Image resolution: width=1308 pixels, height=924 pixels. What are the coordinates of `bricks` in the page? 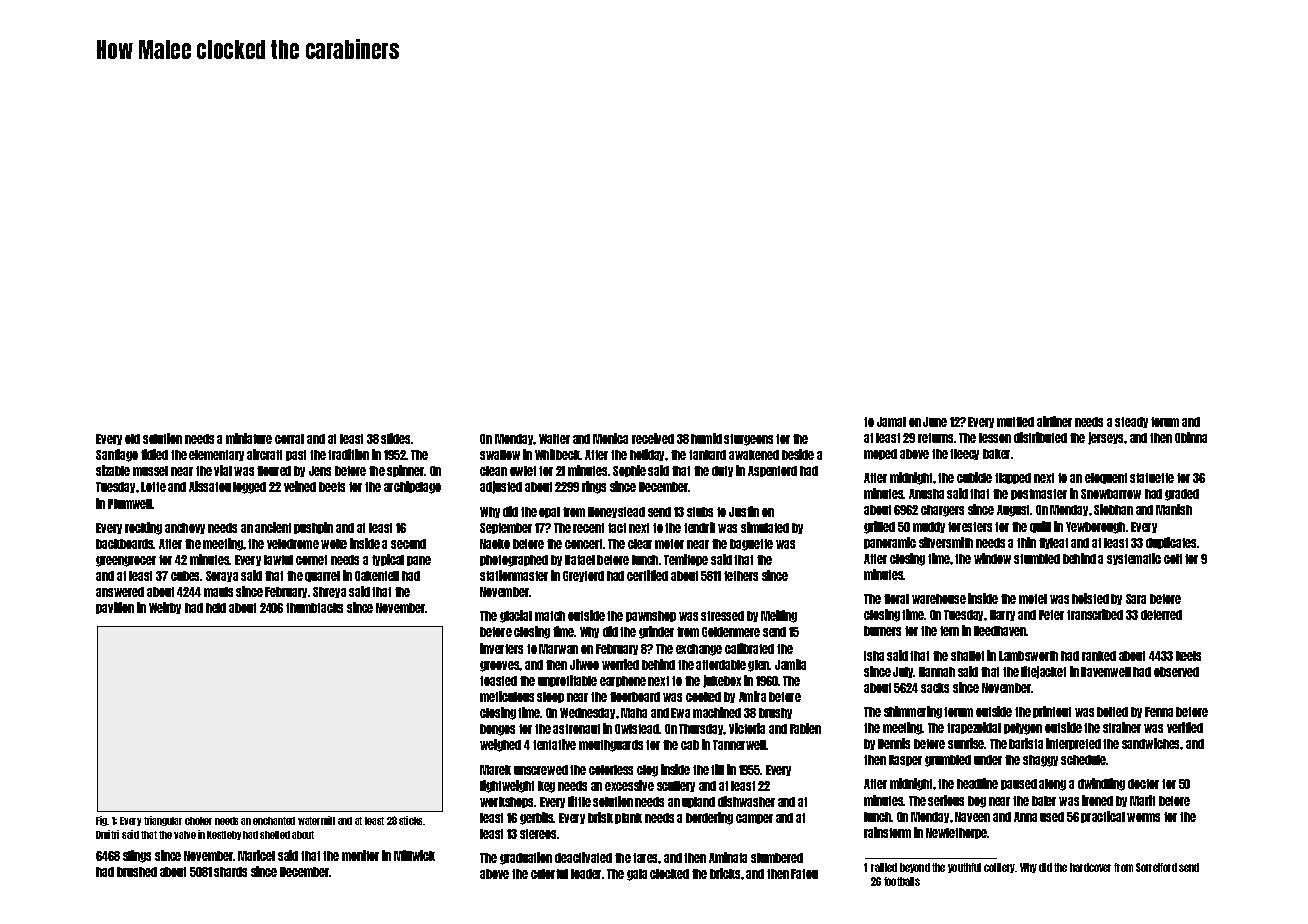 It's located at (725, 873).
